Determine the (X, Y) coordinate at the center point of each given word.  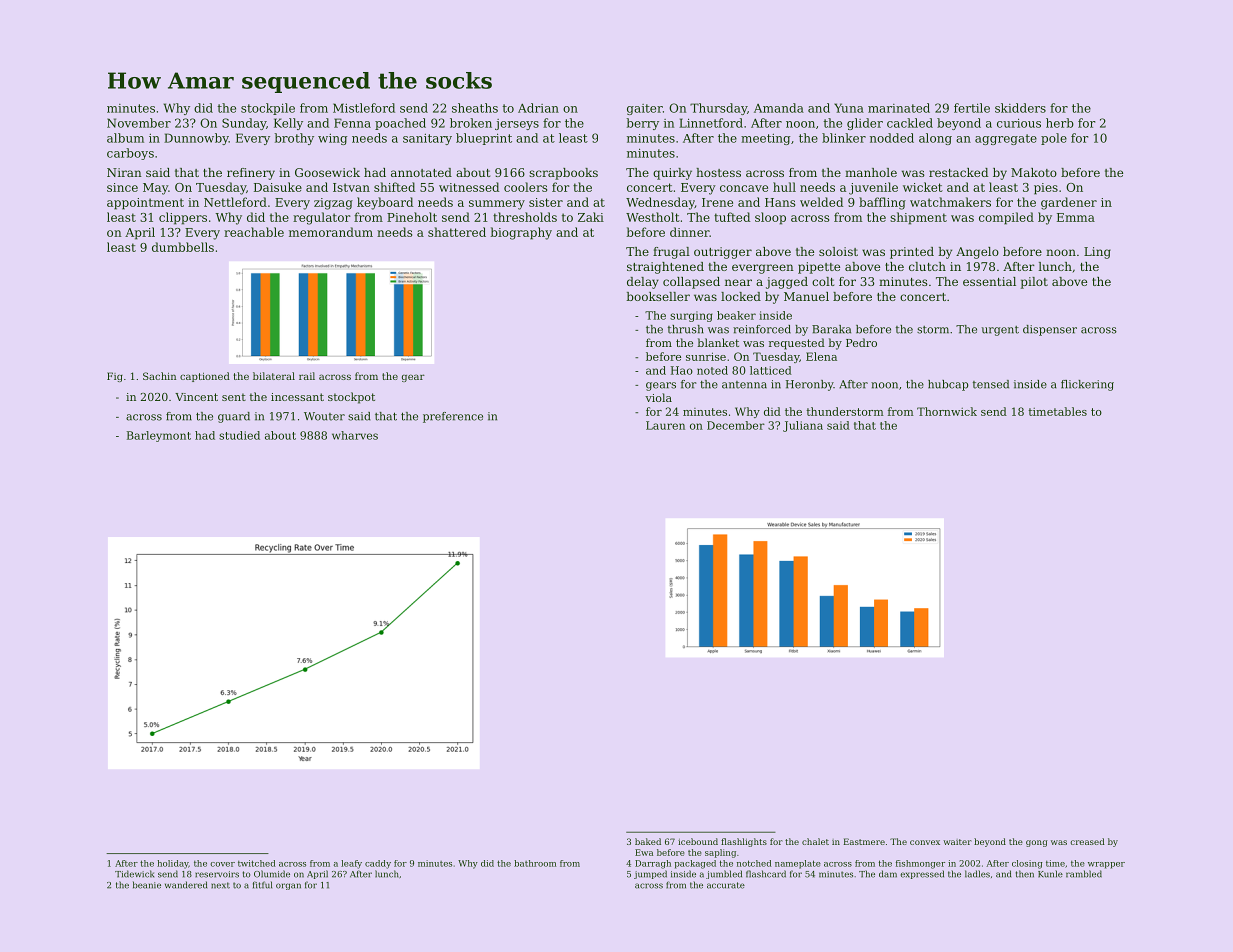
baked (648, 841)
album (125, 138)
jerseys (517, 124)
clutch (927, 266)
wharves (355, 435)
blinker (844, 138)
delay (643, 283)
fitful (262, 885)
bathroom (535, 863)
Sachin (159, 376)
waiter (957, 842)
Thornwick (947, 411)
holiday (173, 864)
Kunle (1050, 874)
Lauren (665, 425)
